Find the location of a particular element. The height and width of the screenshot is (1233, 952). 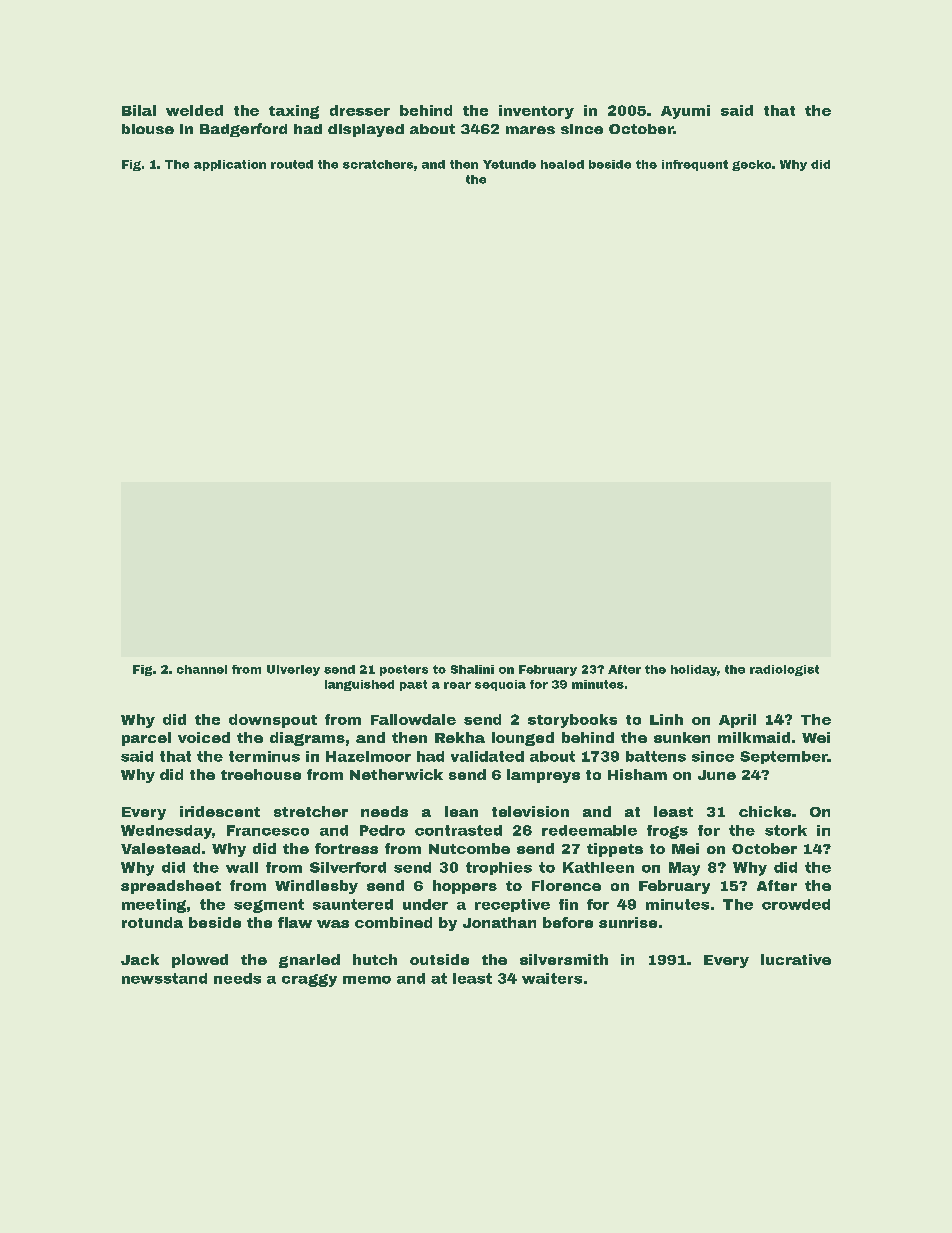

infrequent is located at coordinates (695, 165).
